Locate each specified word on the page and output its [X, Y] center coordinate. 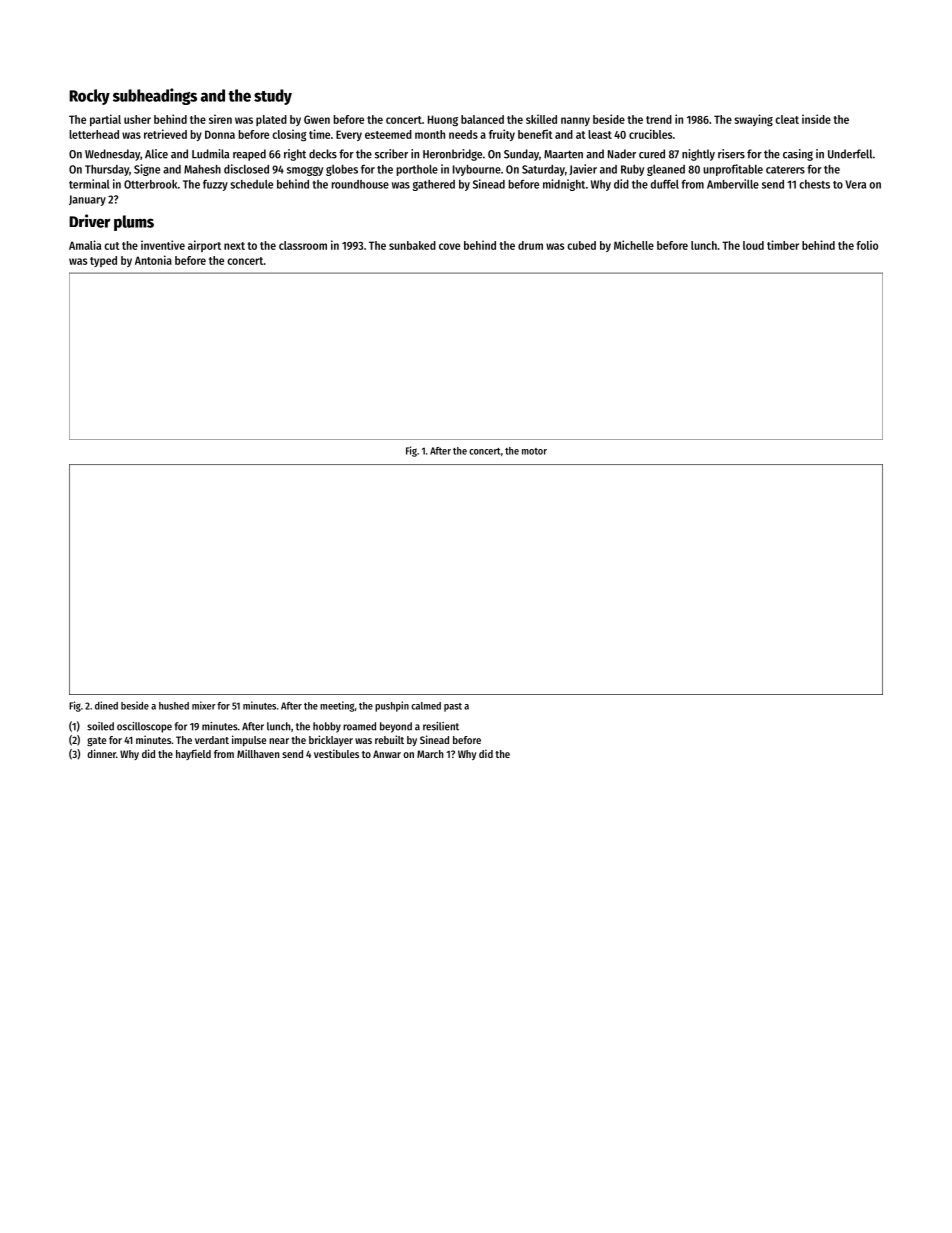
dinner [101, 753]
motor [534, 451]
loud [753, 245]
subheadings [155, 96]
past [453, 707]
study [273, 97]
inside [816, 119]
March [430, 754]
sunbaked [412, 245]
